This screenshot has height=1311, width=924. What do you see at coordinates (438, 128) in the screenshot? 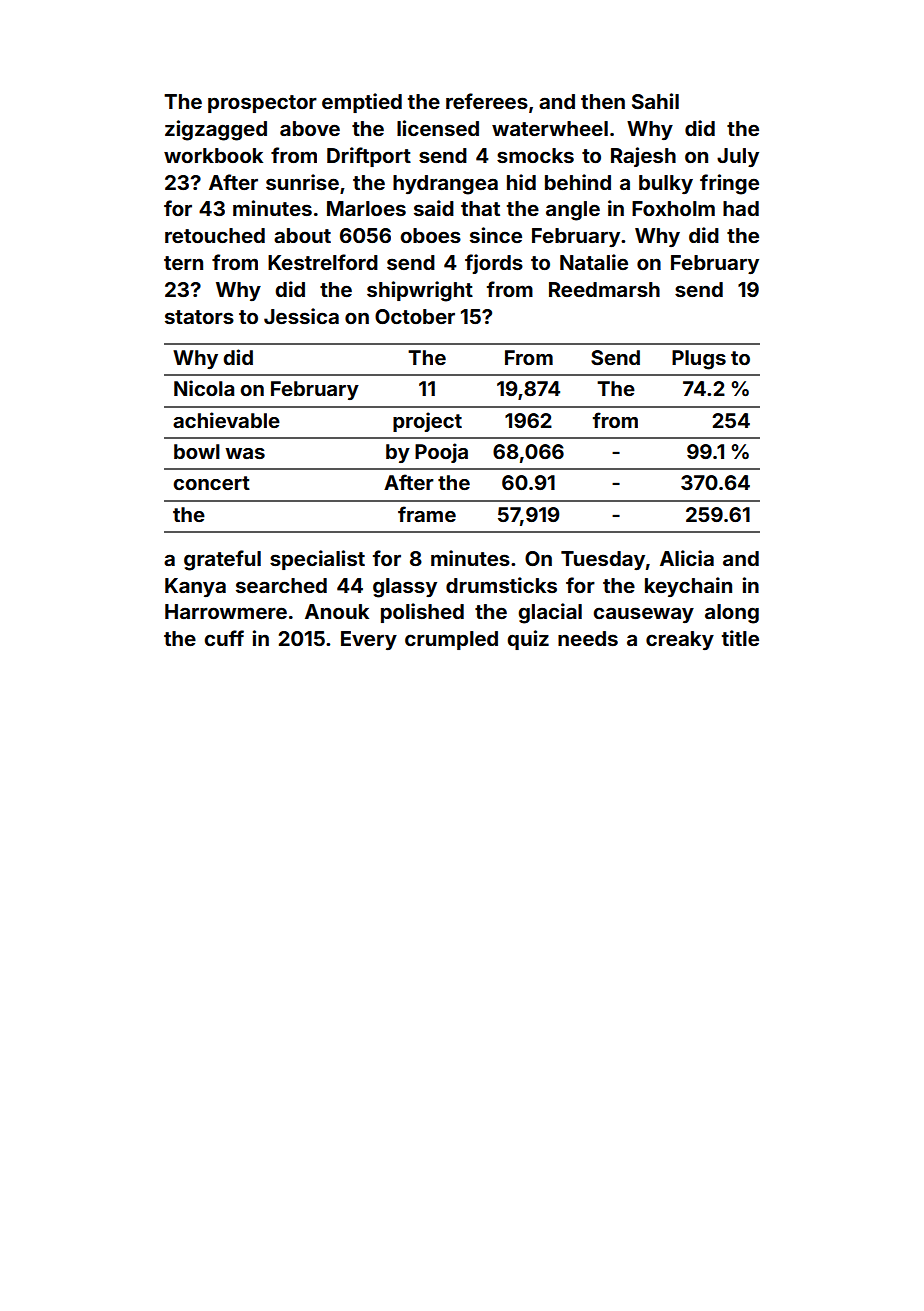
I see `licensed` at bounding box center [438, 128].
